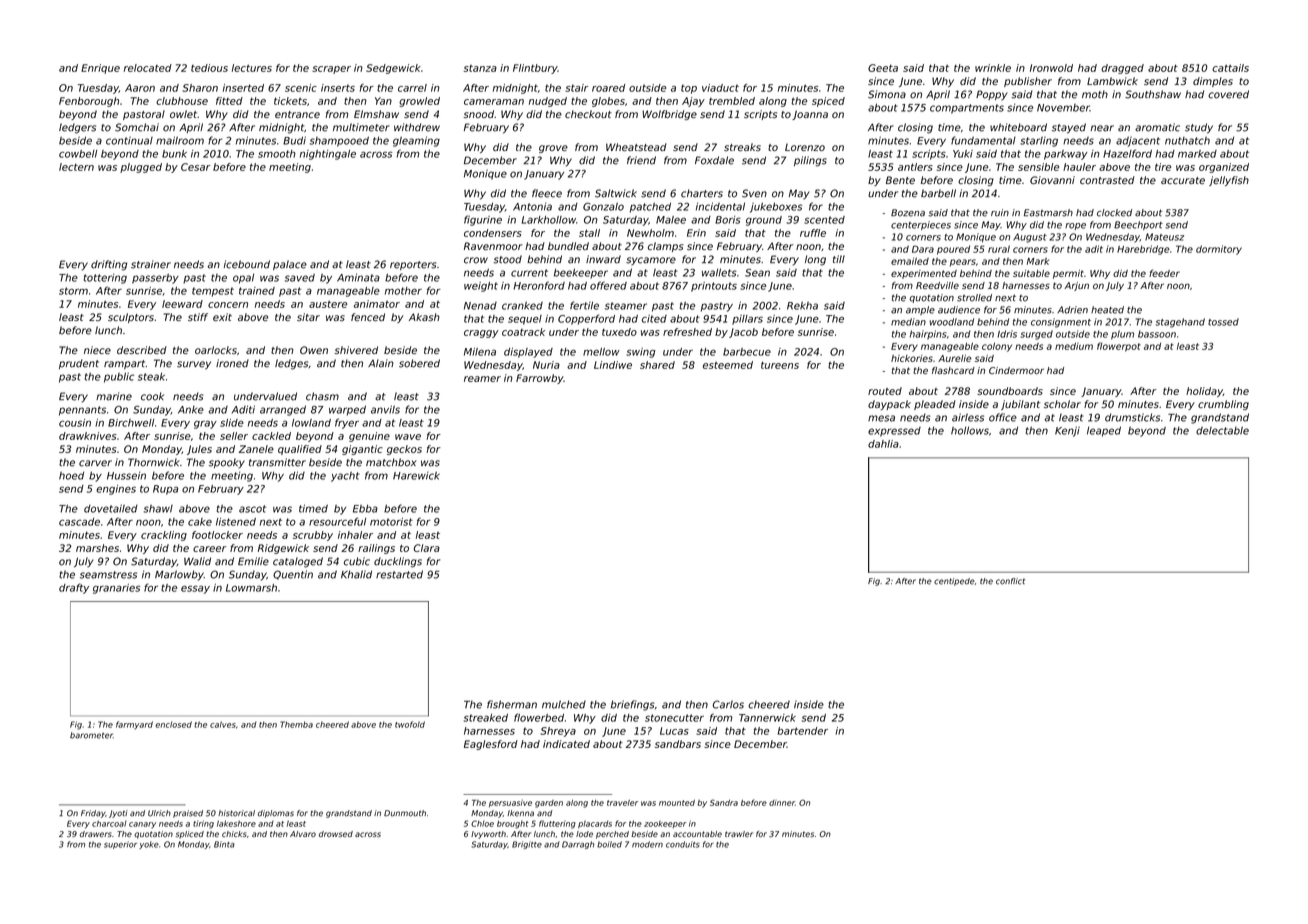  I want to click on dinner, so click(782, 803).
